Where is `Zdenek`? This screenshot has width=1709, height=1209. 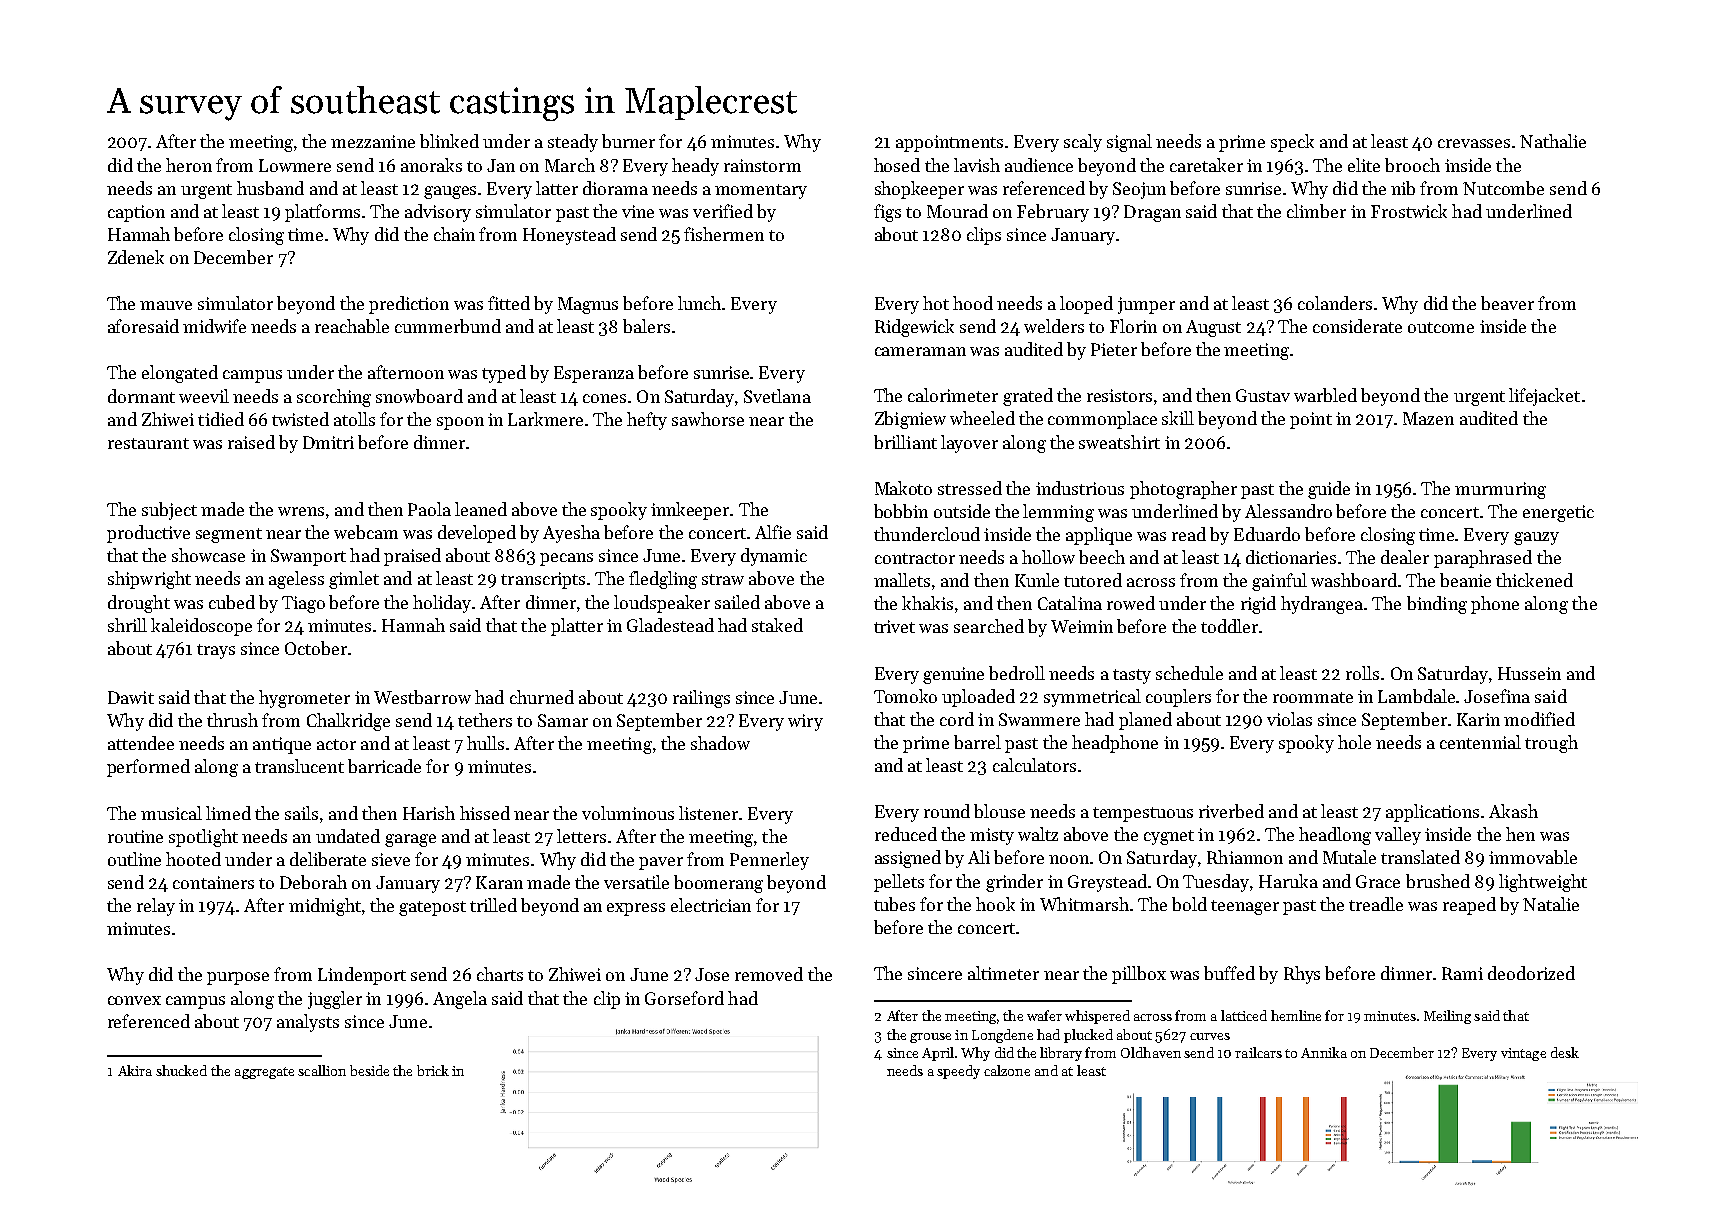
Zdenek is located at coordinates (136, 257).
